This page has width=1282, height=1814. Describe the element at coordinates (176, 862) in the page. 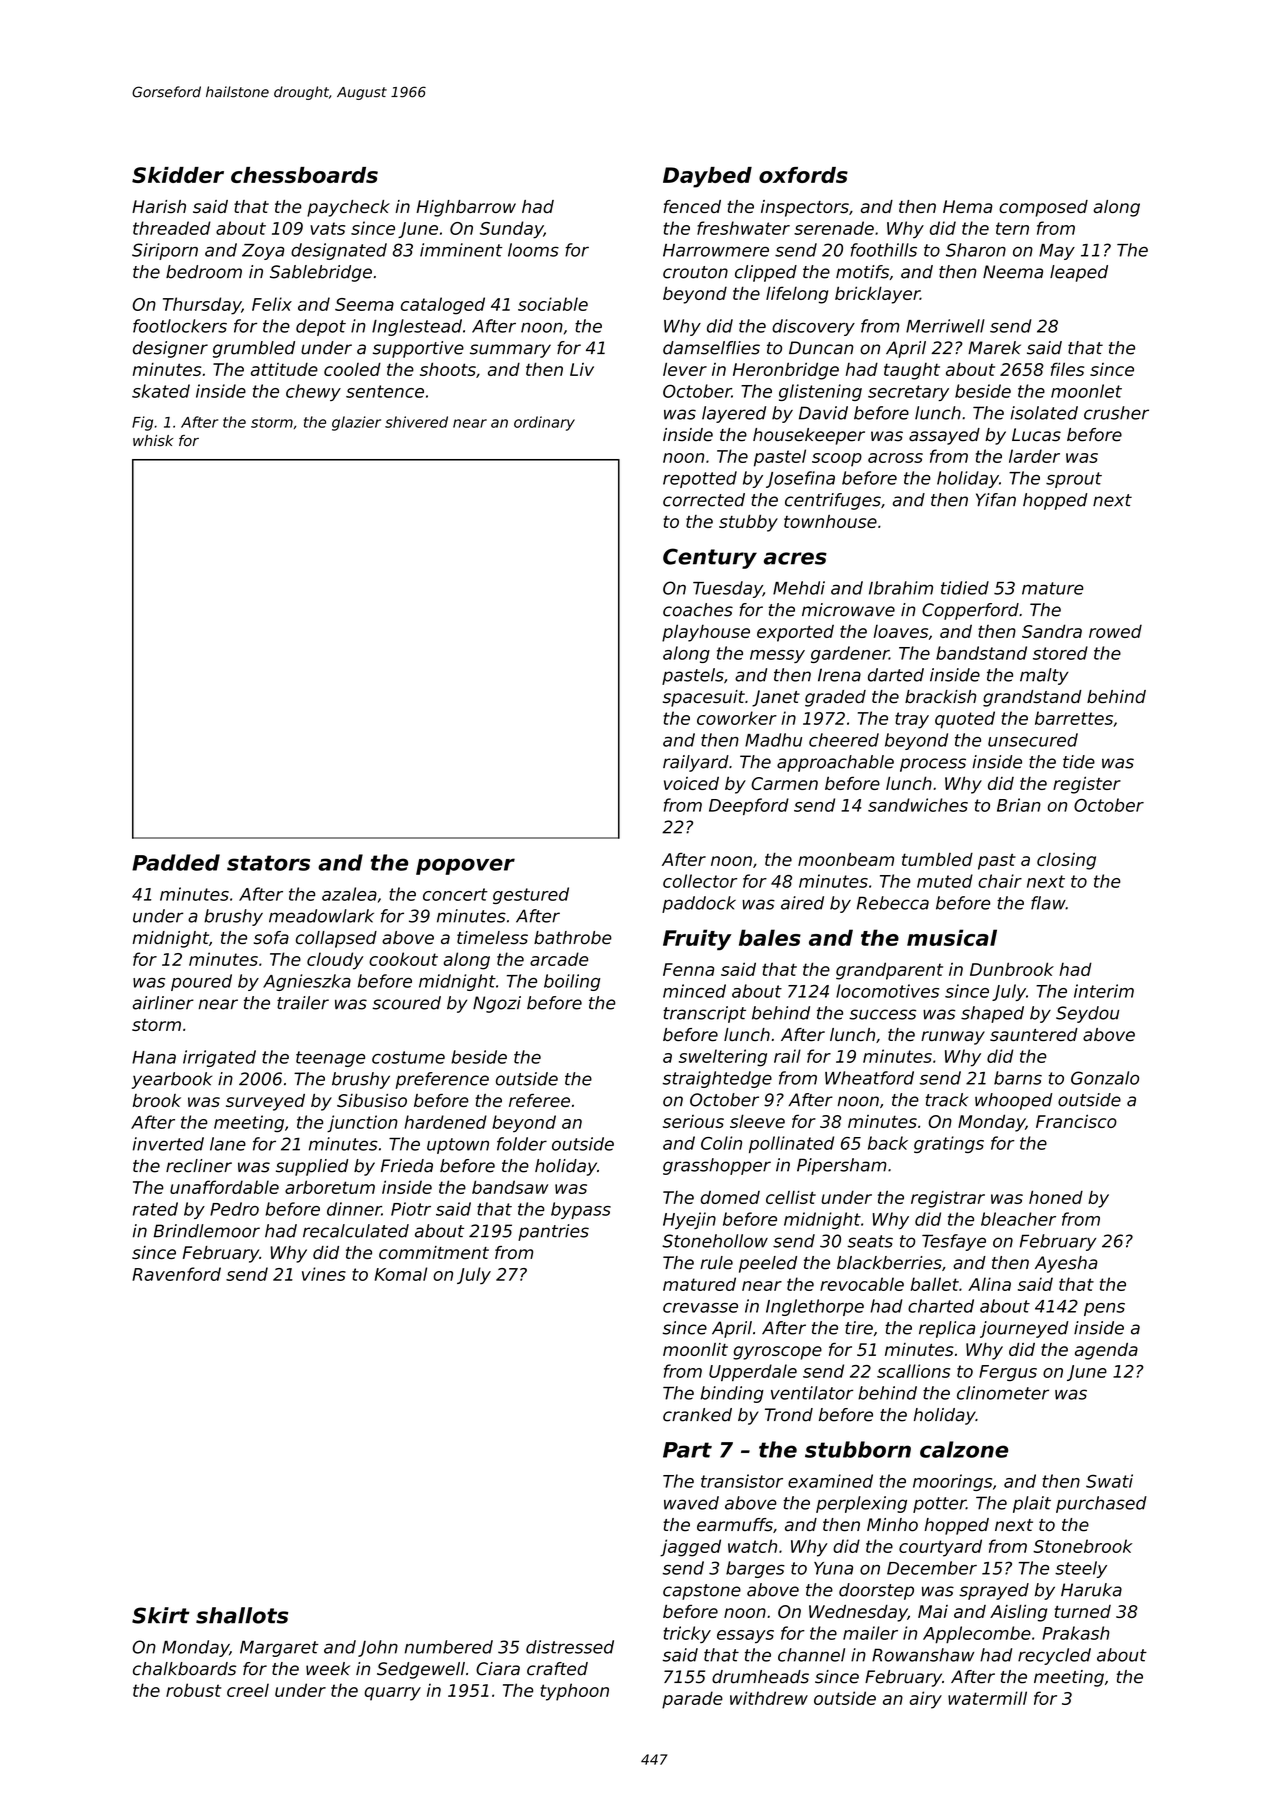

I see `Padded` at that location.
